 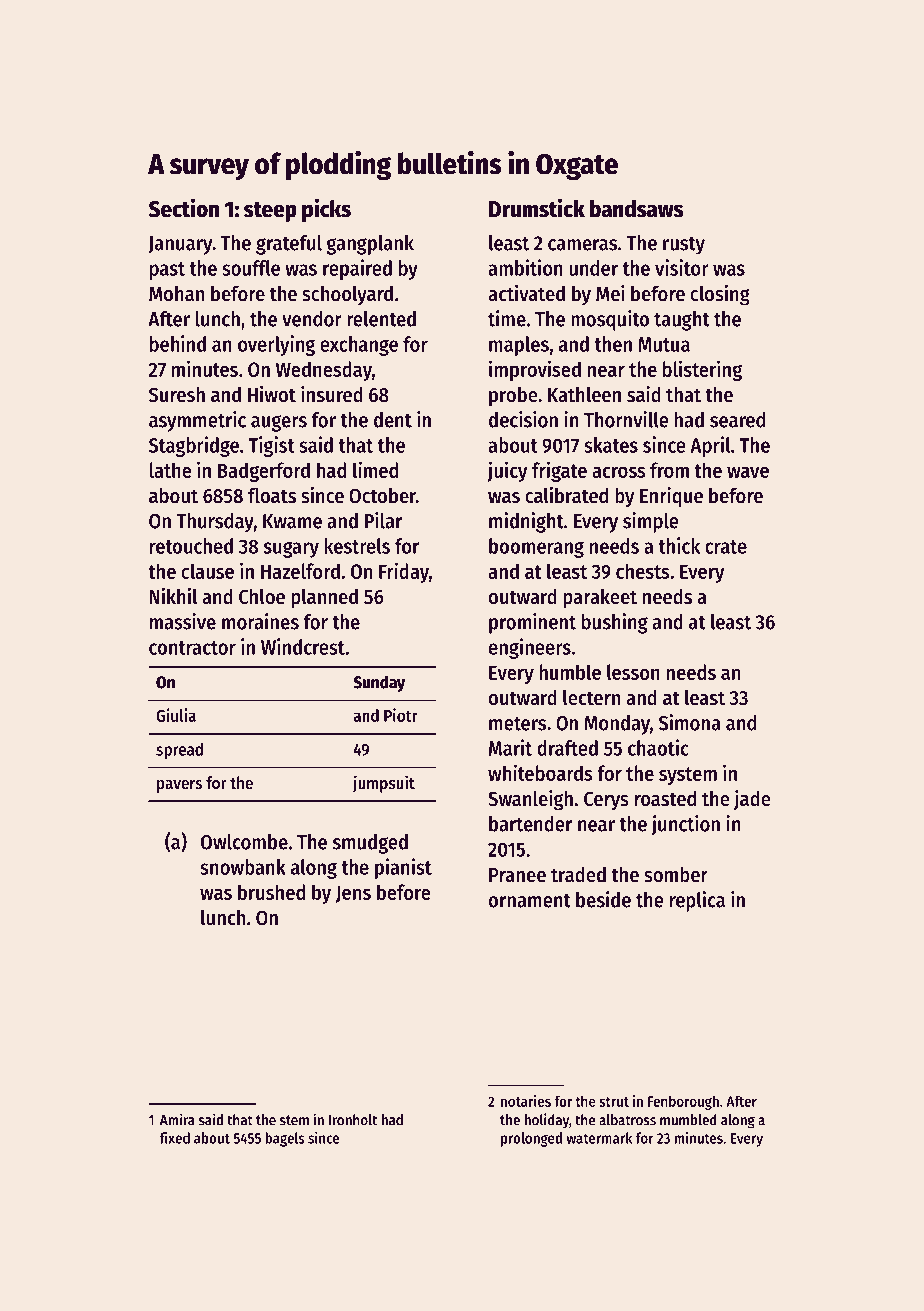 What do you see at coordinates (403, 868) in the document?
I see `pianist` at bounding box center [403, 868].
